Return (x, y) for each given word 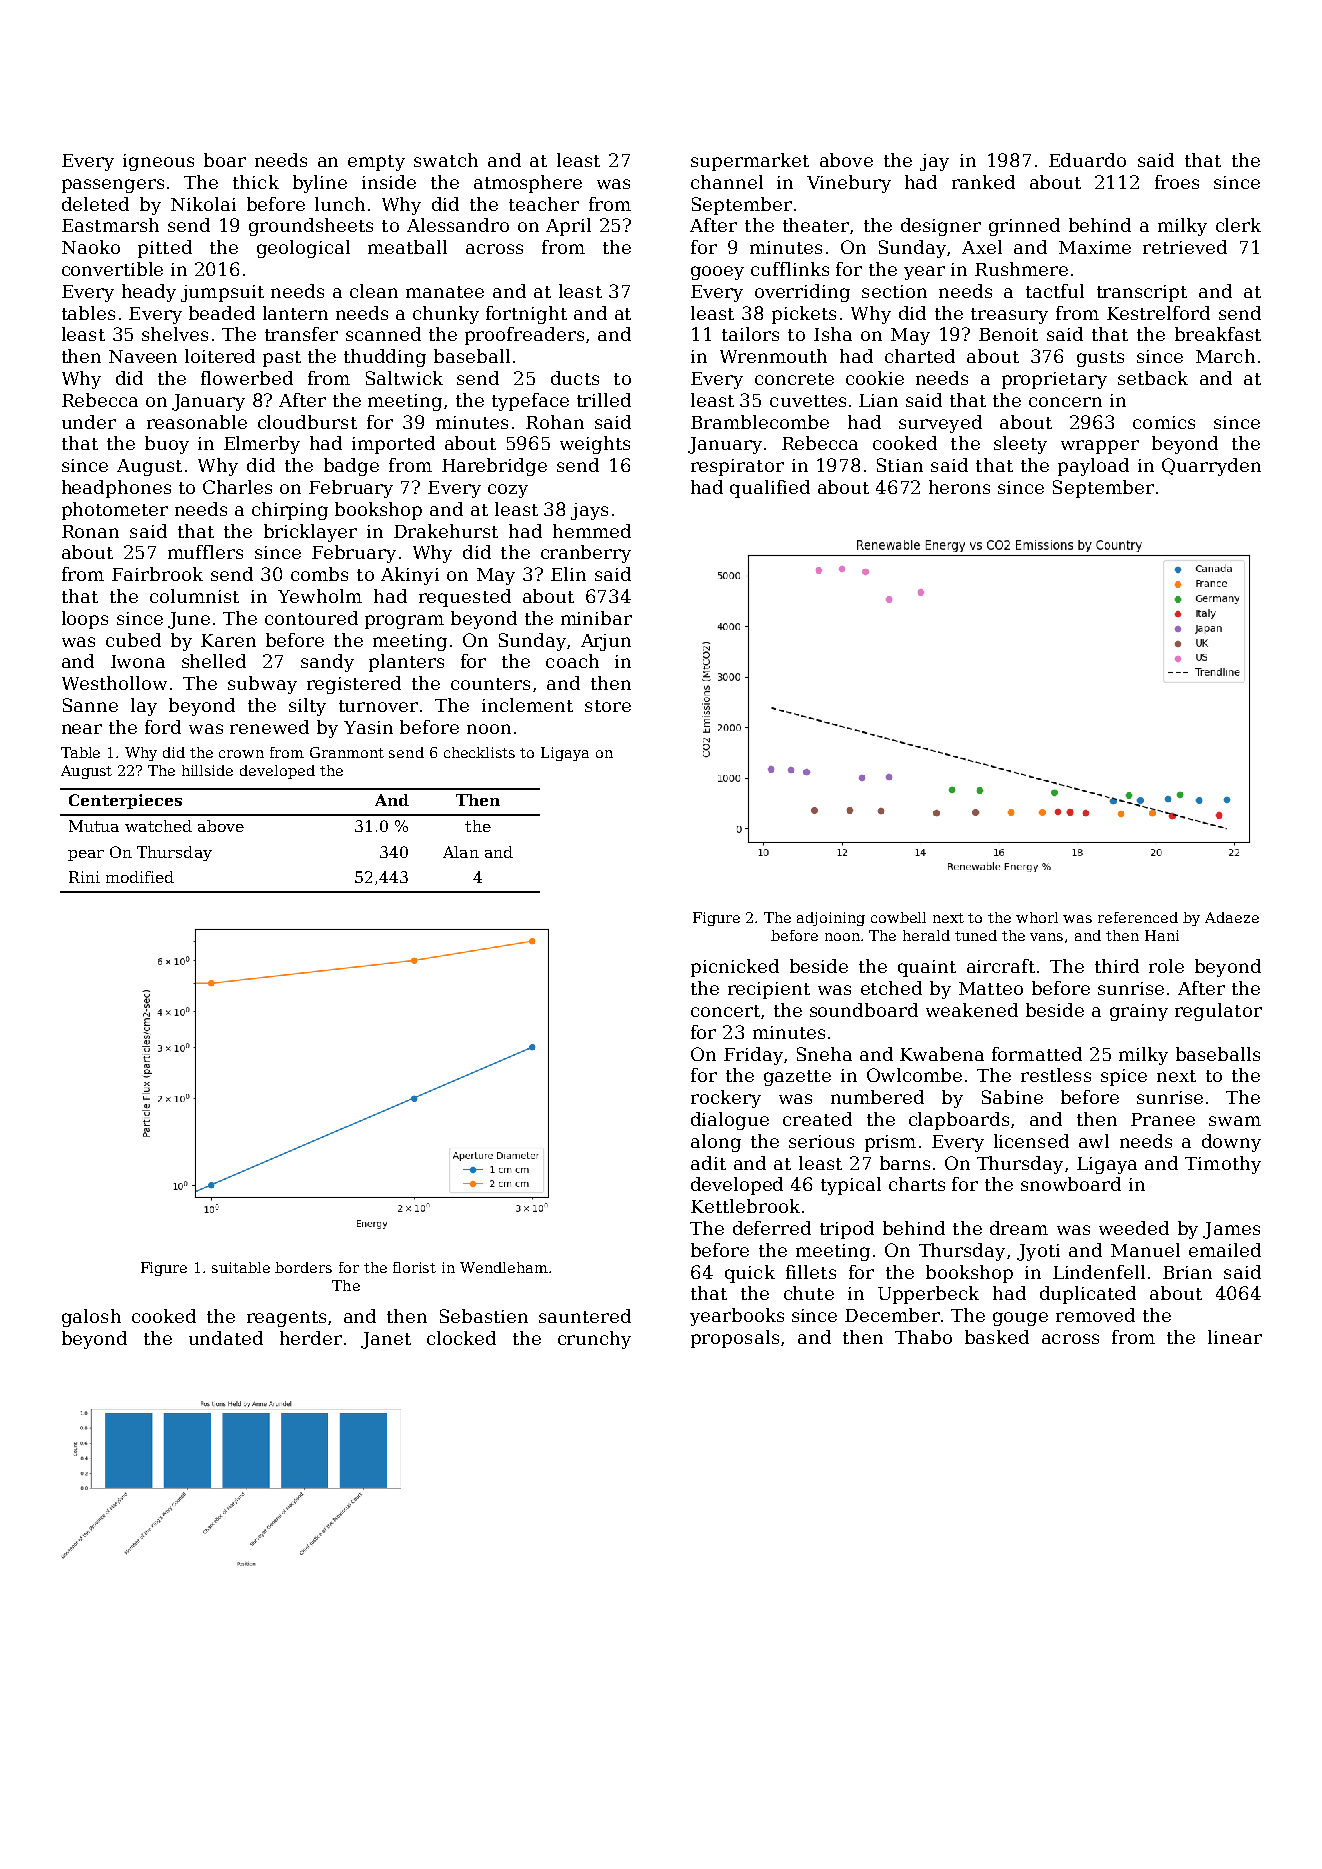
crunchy (594, 1340)
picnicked (735, 968)
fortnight (526, 315)
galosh (91, 1318)
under (89, 422)
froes (1177, 182)
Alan (461, 852)
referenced (1138, 917)
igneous (158, 162)
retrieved (1185, 247)
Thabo (923, 1337)
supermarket (750, 162)
